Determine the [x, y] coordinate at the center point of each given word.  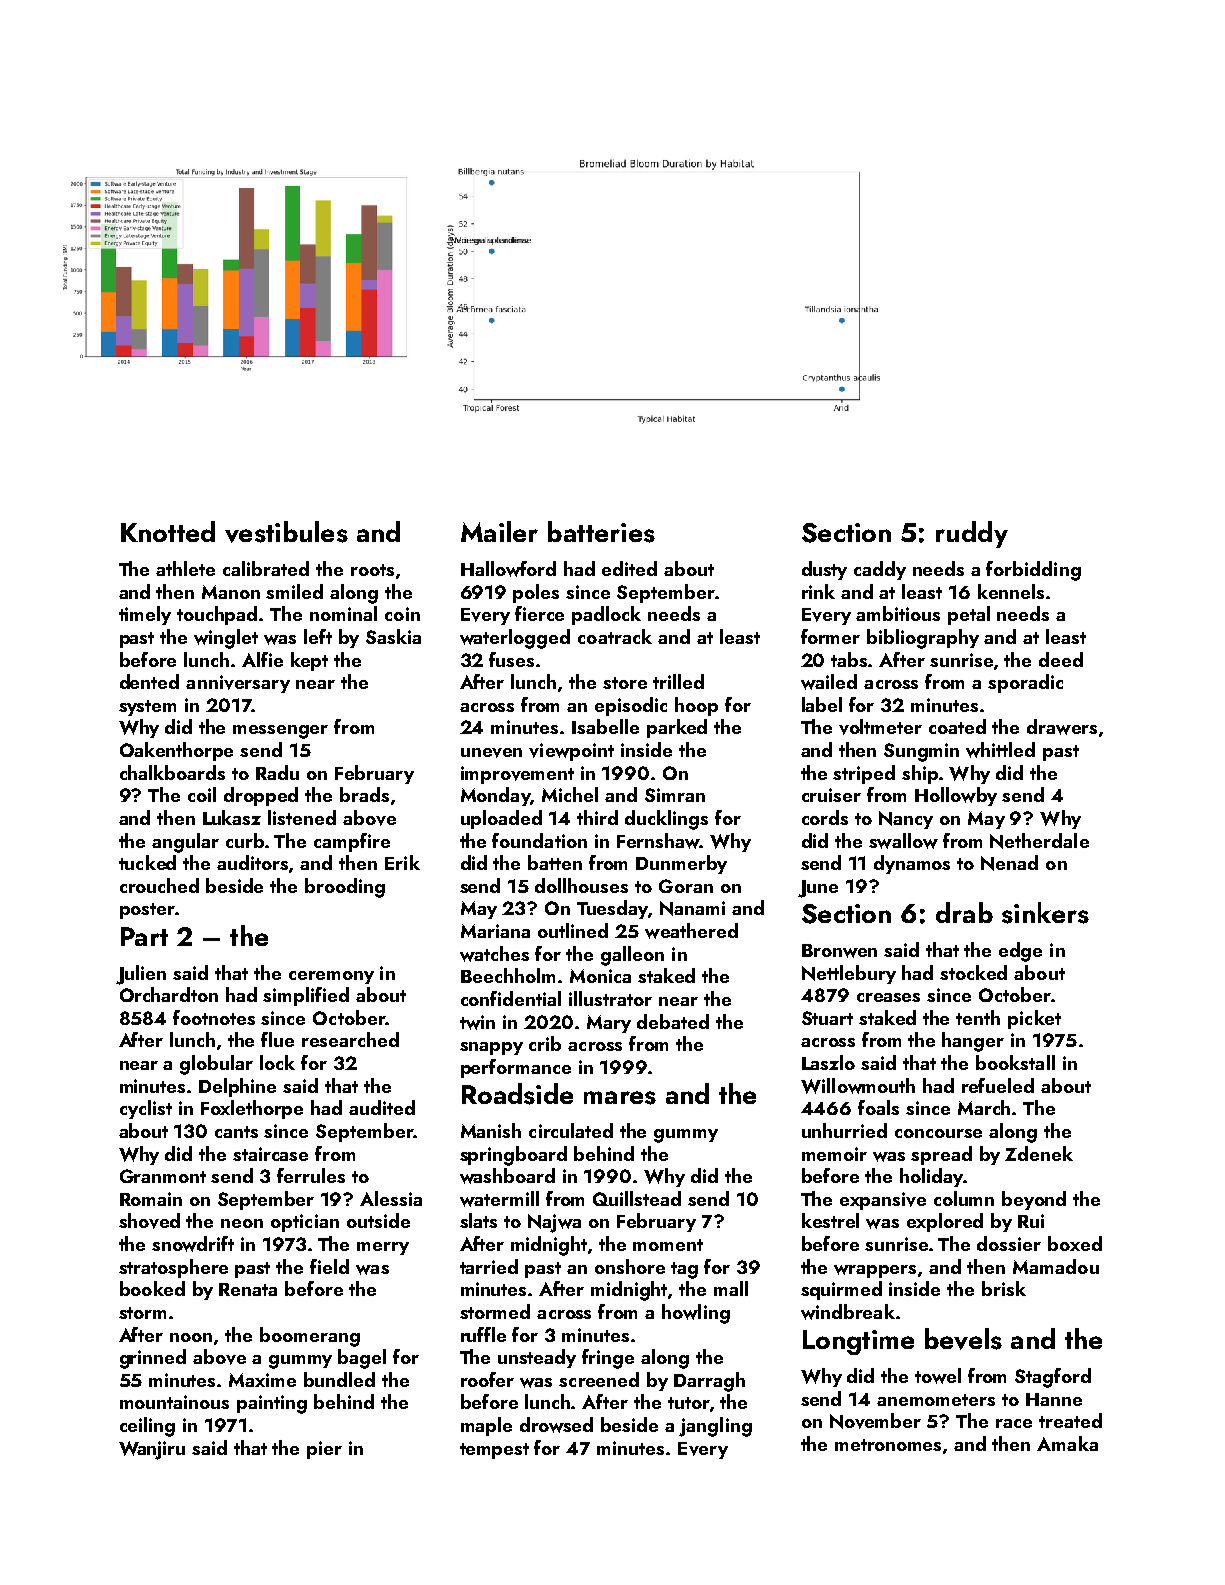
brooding [345, 888]
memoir [834, 1154]
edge [1020, 952]
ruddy [972, 534]
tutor [688, 1403]
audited [382, 1107]
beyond [1034, 1200]
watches [494, 954]
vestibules [286, 532]
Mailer [499, 531]
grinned [153, 1359]
